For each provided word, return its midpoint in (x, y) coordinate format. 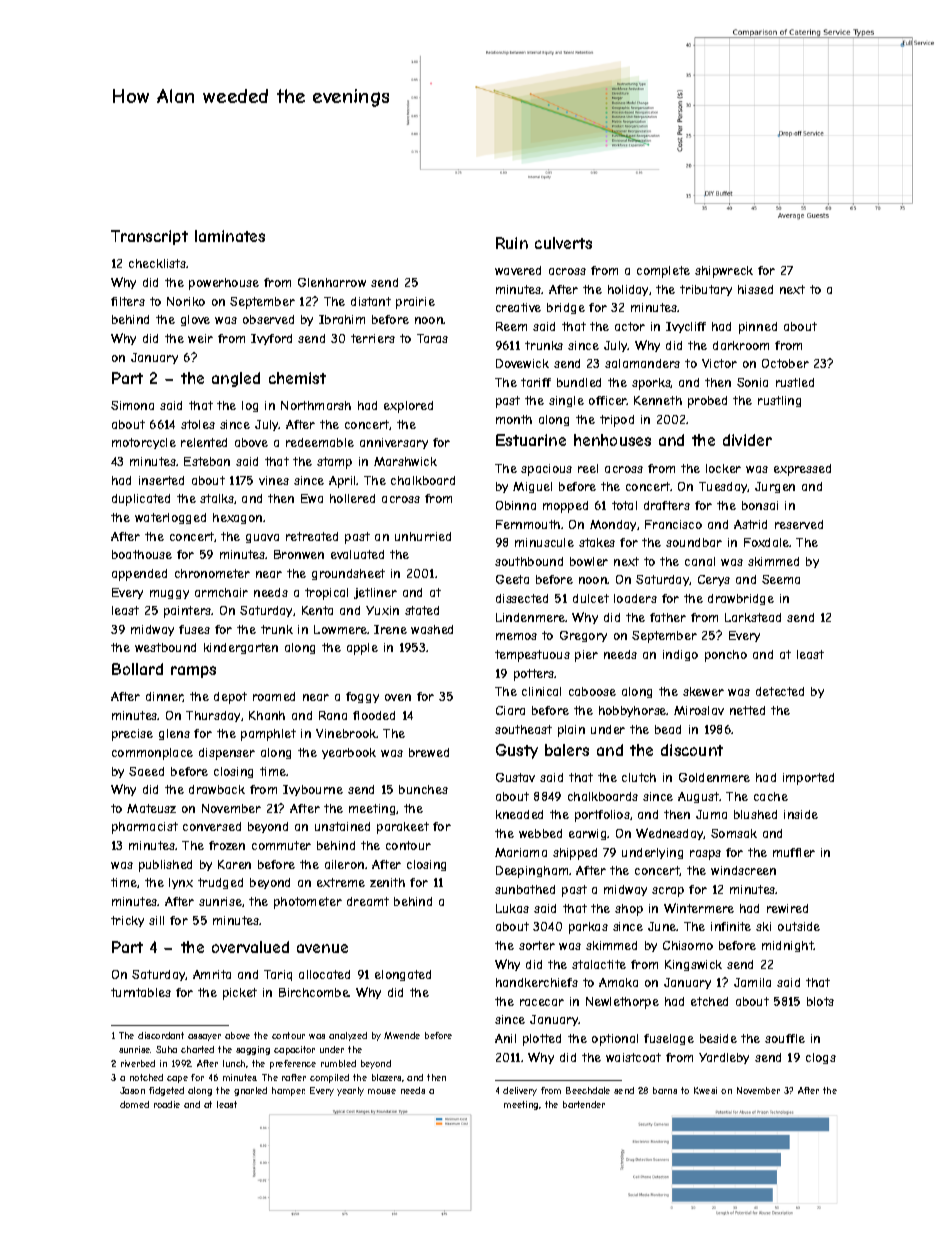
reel (588, 468)
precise (132, 735)
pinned (758, 328)
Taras (432, 338)
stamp (334, 463)
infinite (731, 926)
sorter (537, 945)
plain (571, 731)
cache (771, 796)
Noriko (186, 301)
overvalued (250, 947)
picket (240, 994)
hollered (352, 498)
